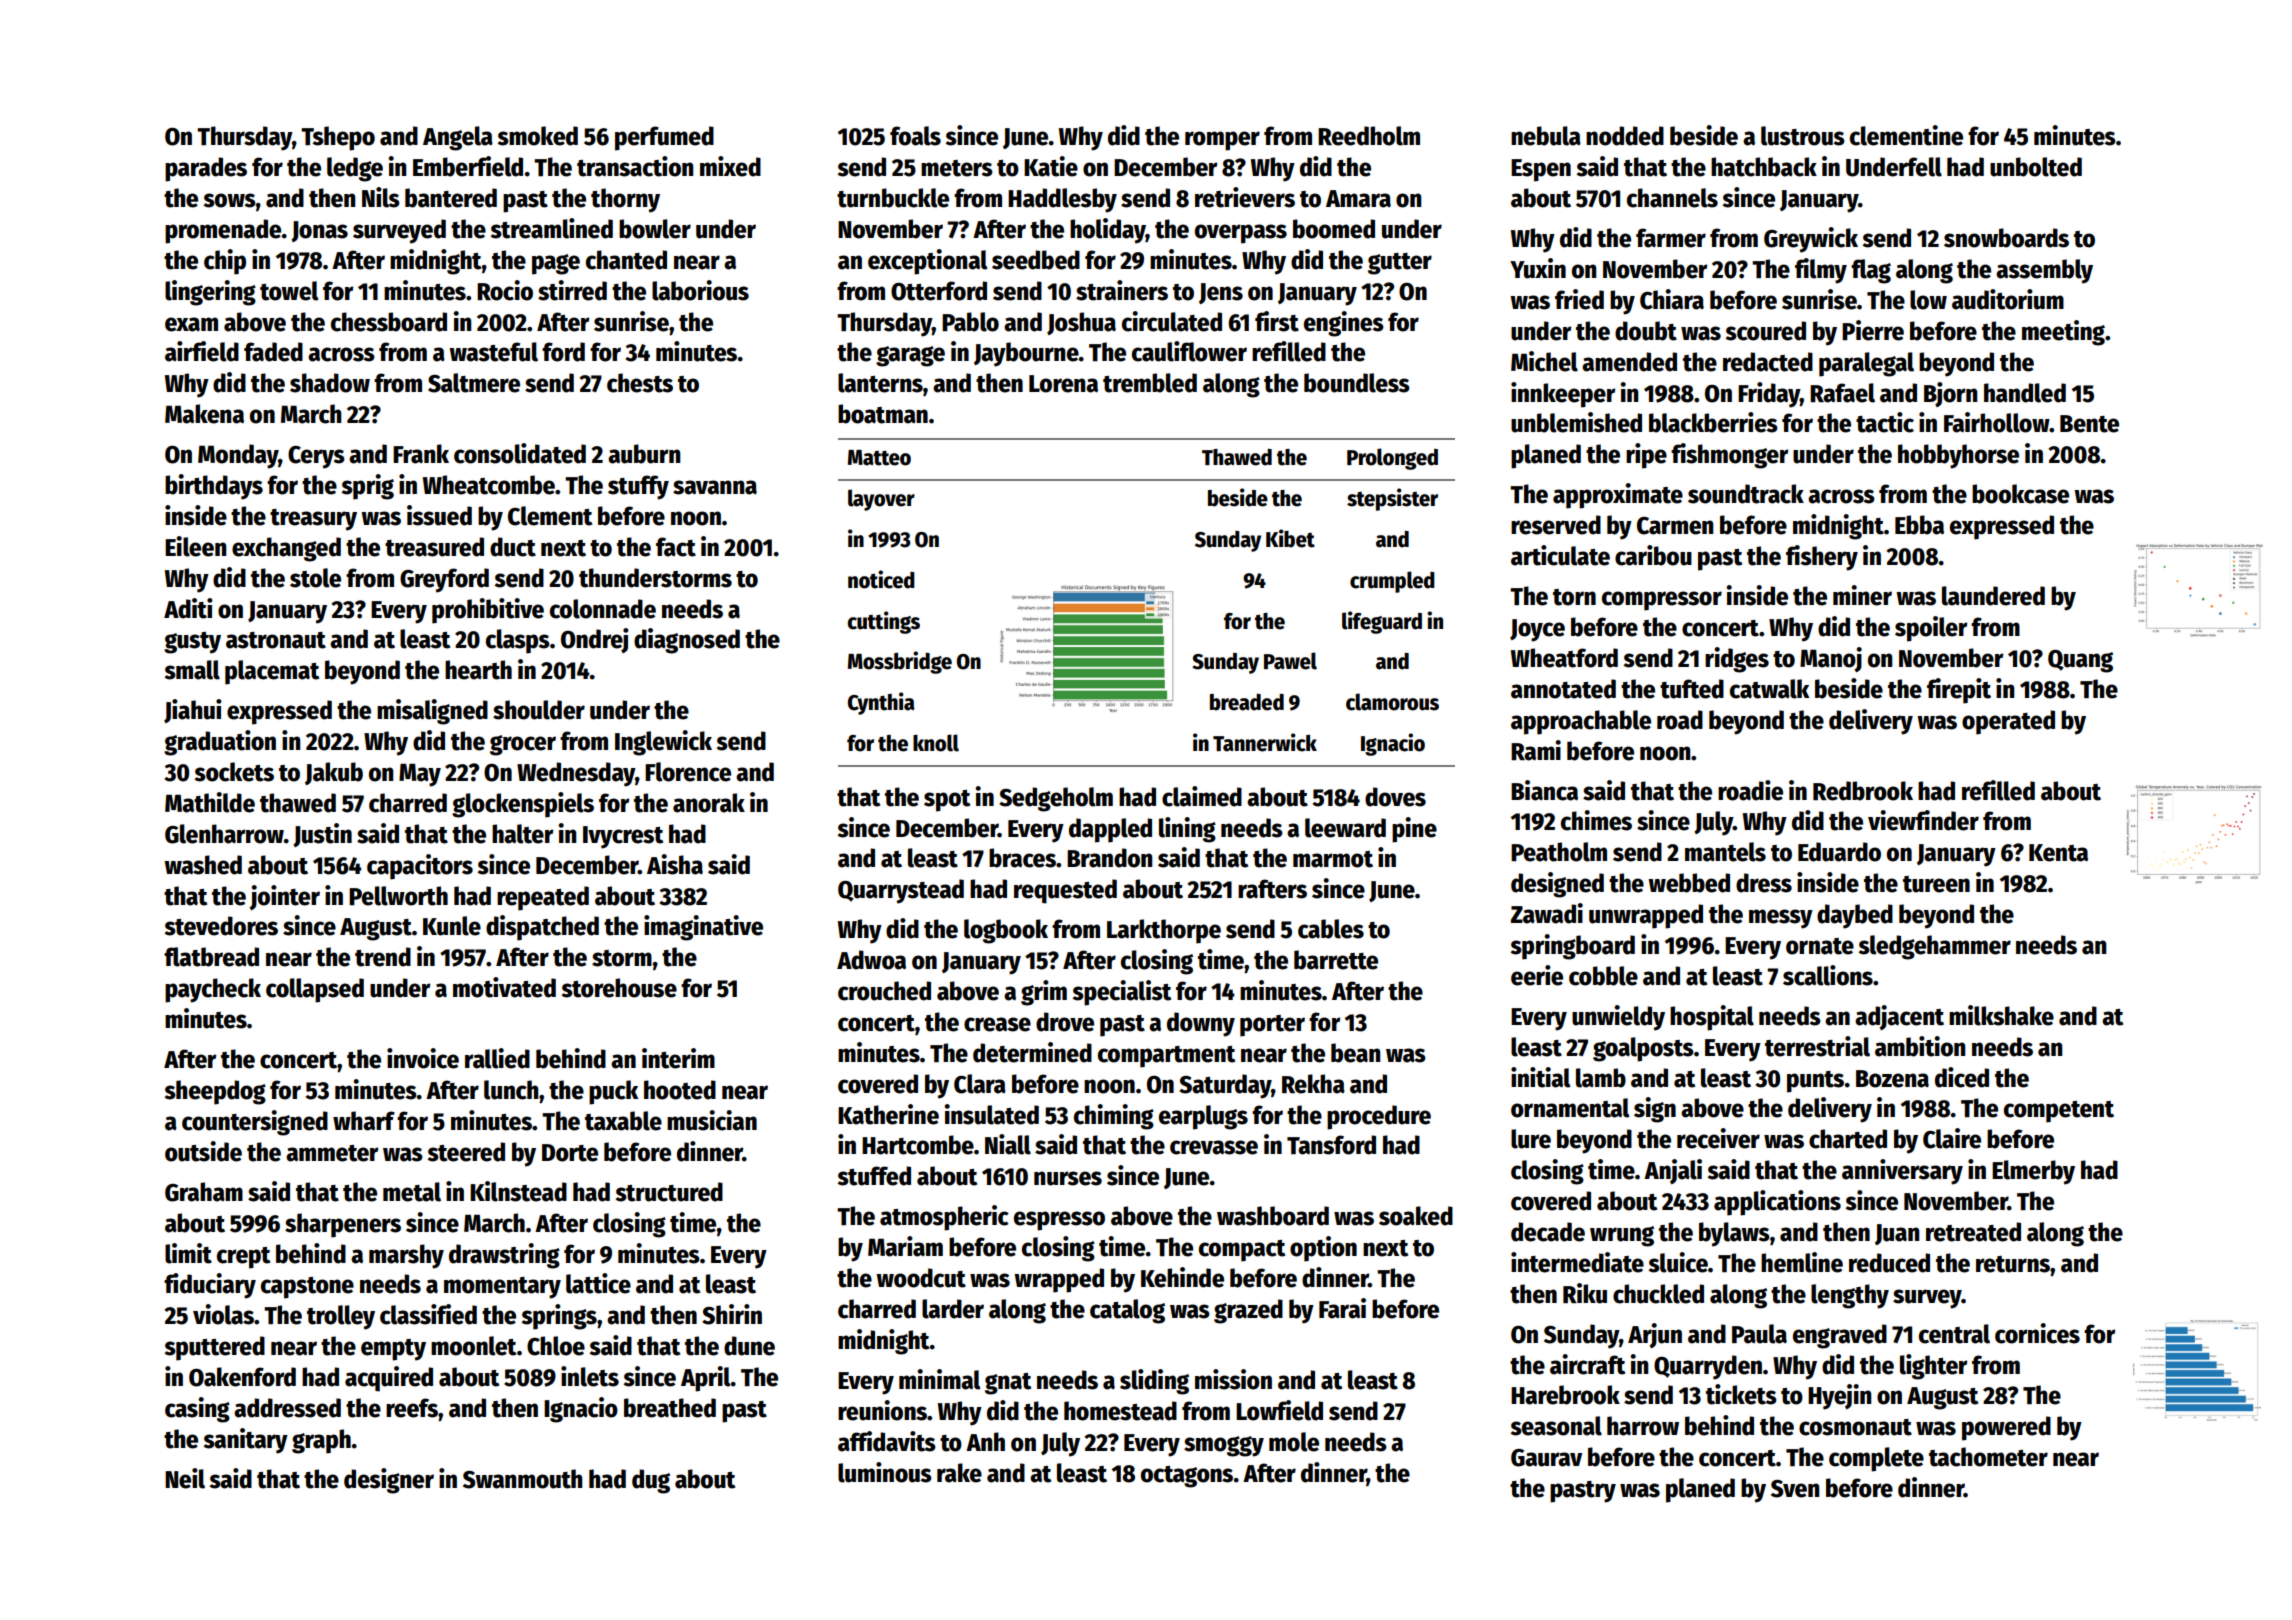 The height and width of the screenshot is (1620, 2292). I want to click on Swanmouth, so click(523, 1479).
